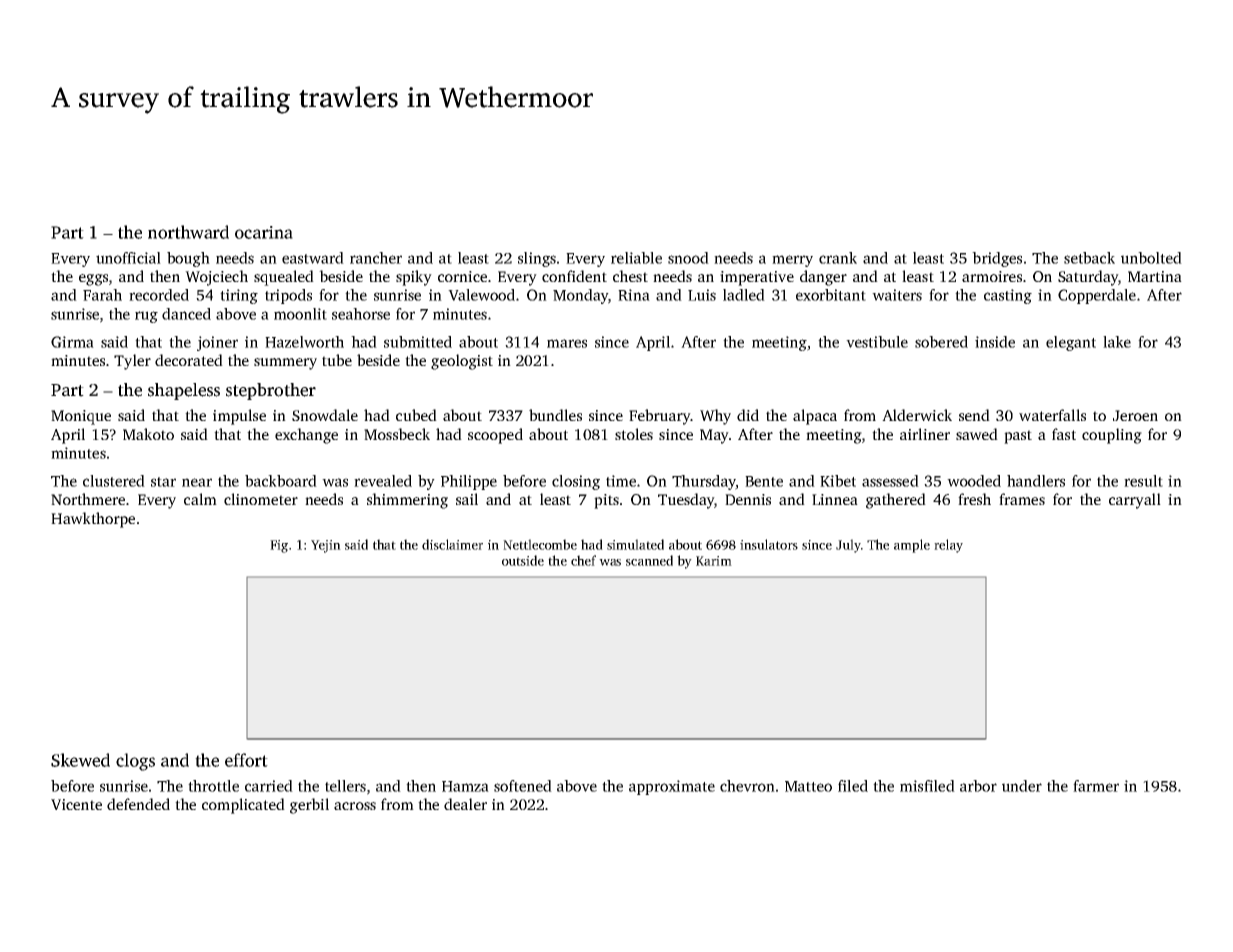  I want to click on crank, so click(838, 258).
